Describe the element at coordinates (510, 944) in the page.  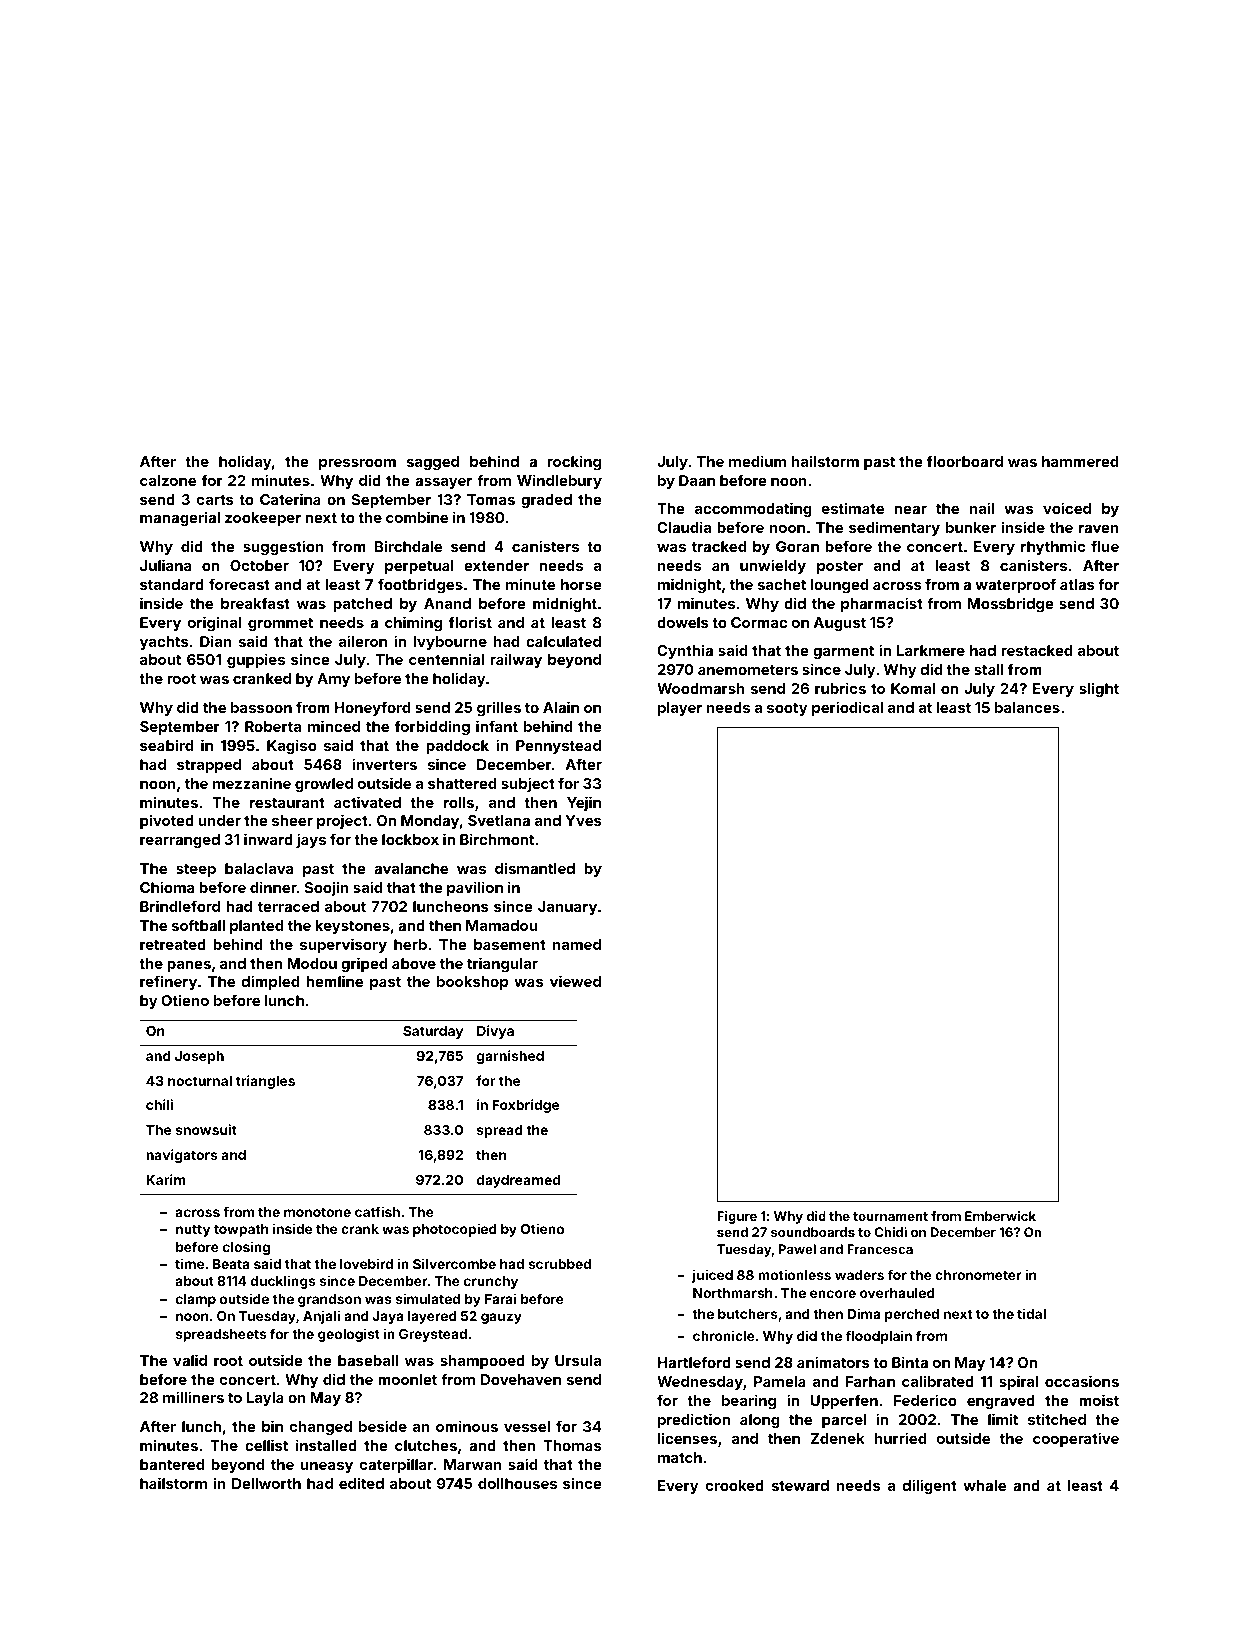
I see `basement` at that location.
